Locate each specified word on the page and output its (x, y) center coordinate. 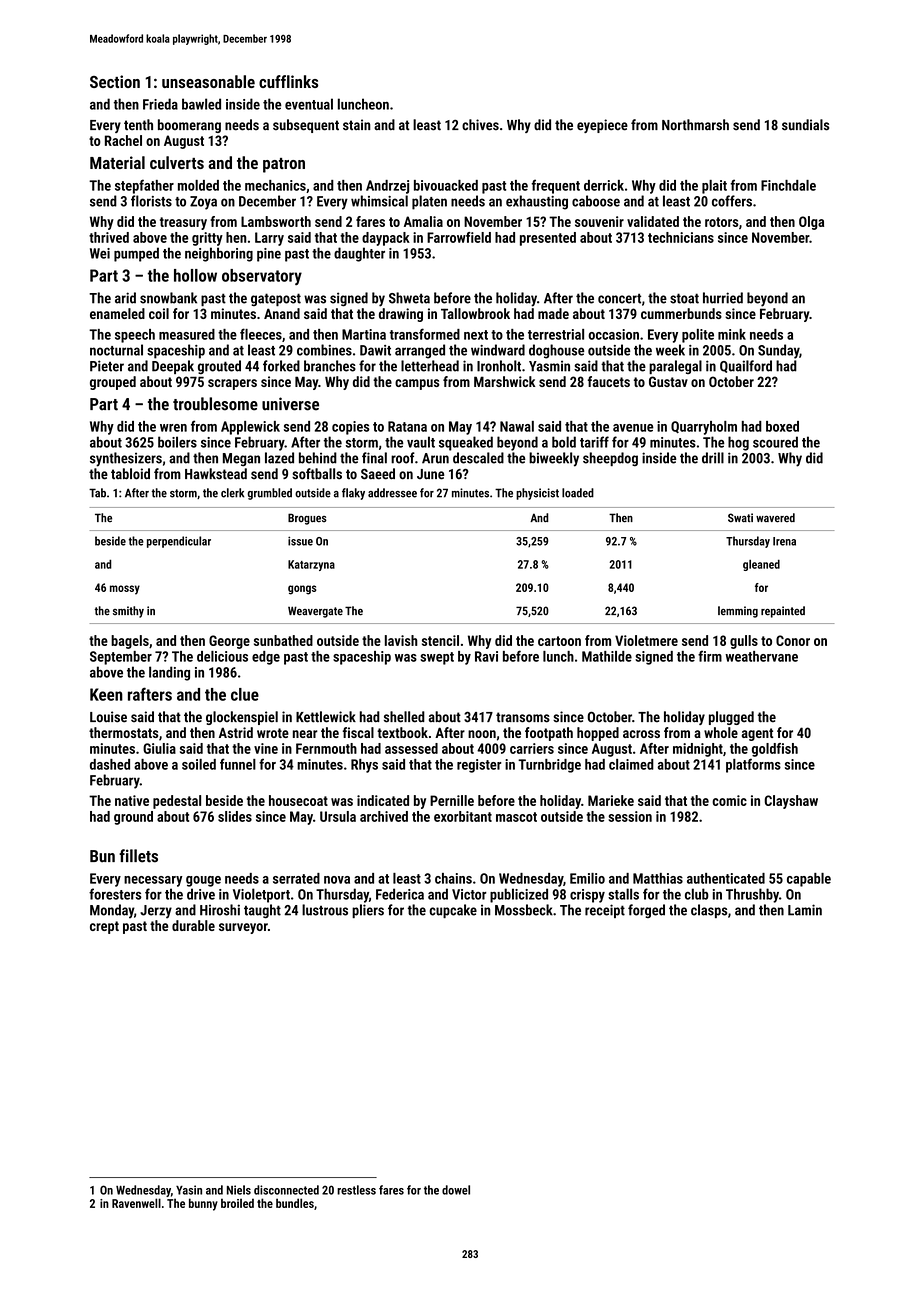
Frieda (160, 104)
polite (698, 336)
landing (169, 673)
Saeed (378, 474)
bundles (295, 1203)
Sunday (778, 351)
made (553, 313)
